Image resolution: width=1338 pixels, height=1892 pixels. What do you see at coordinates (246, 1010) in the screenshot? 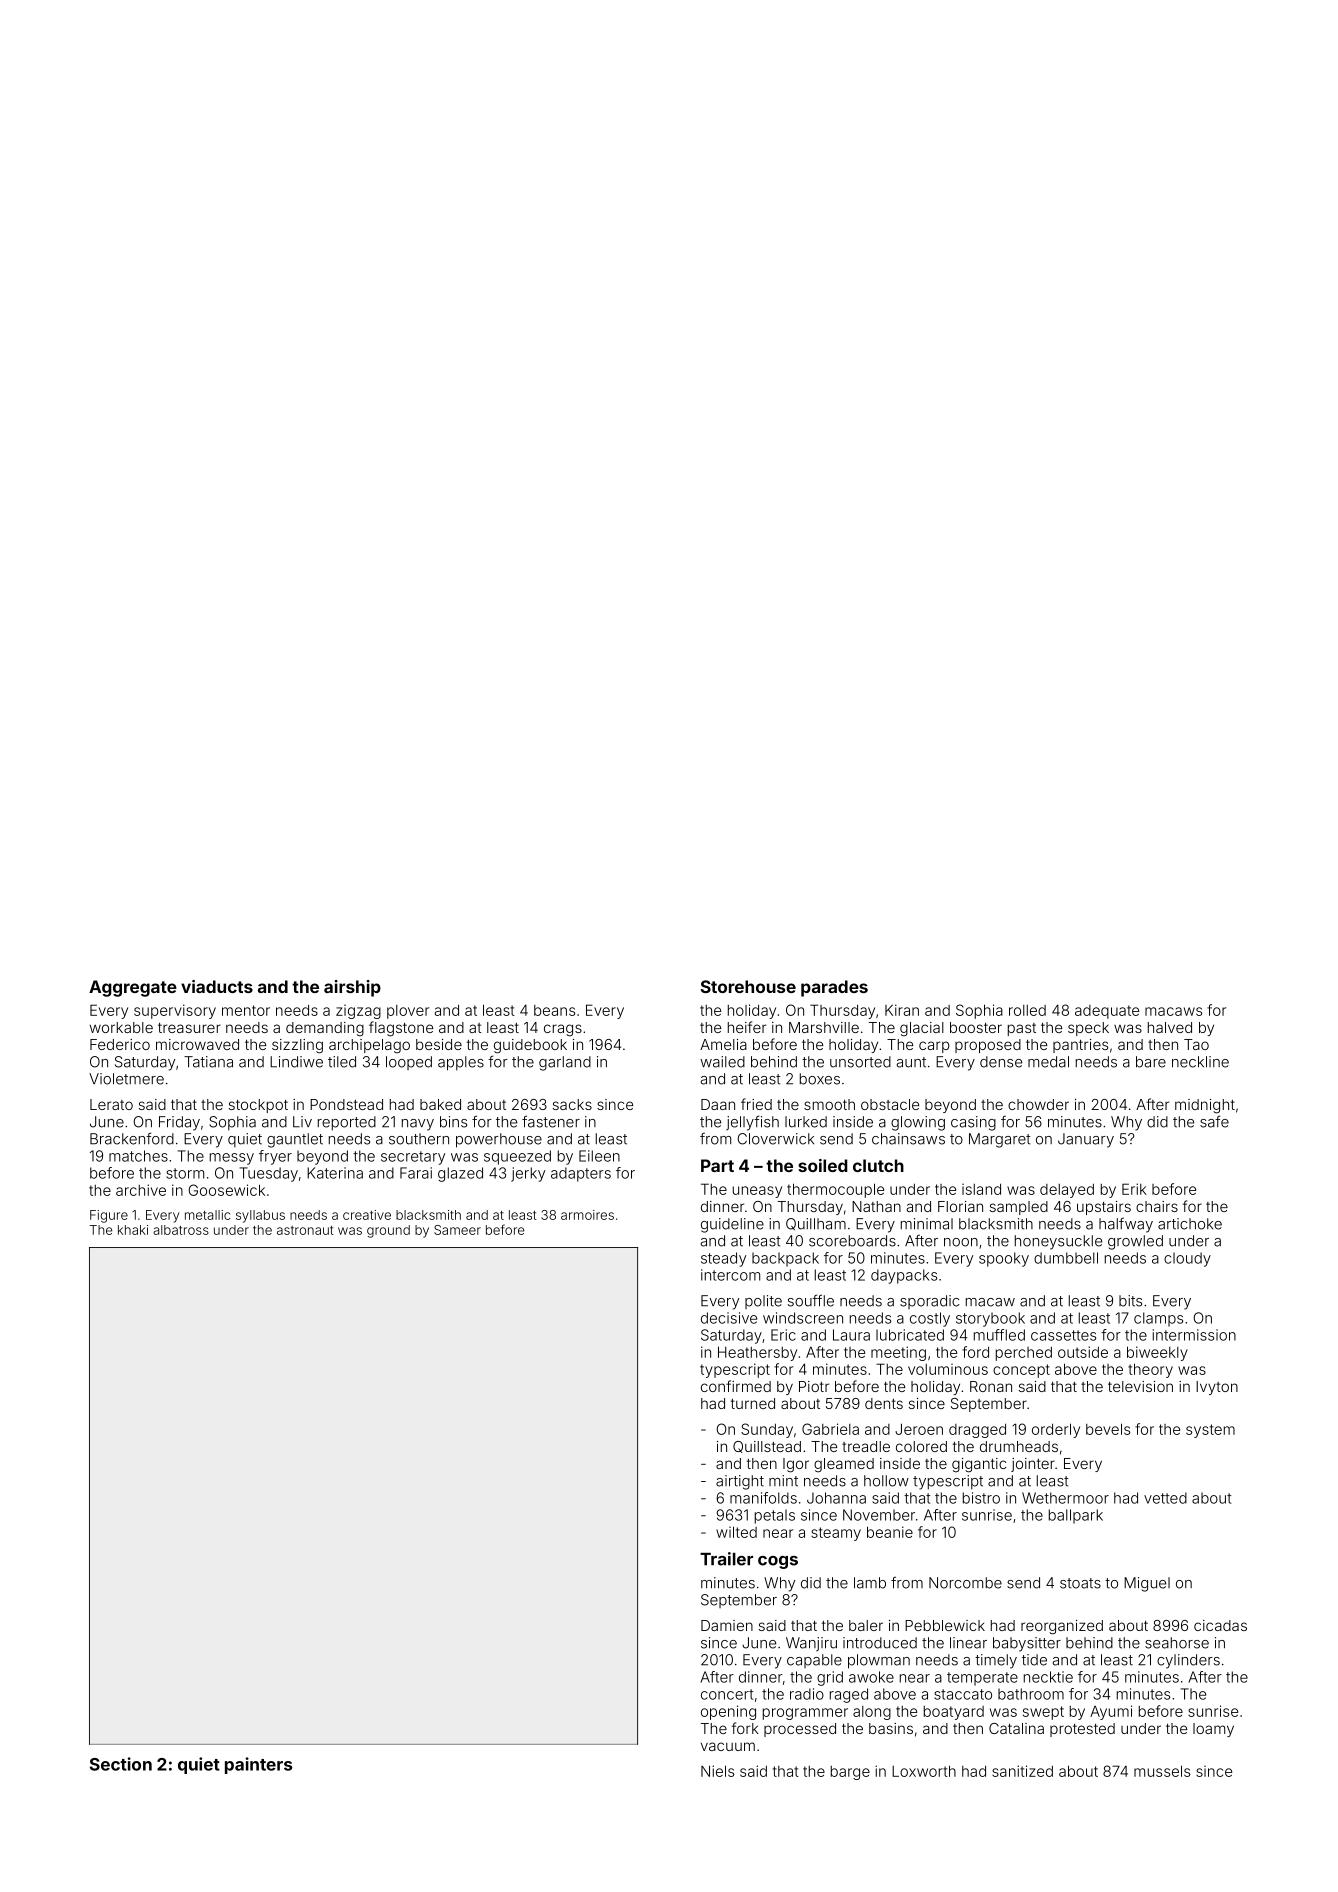
I see `mentor` at bounding box center [246, 1010].
